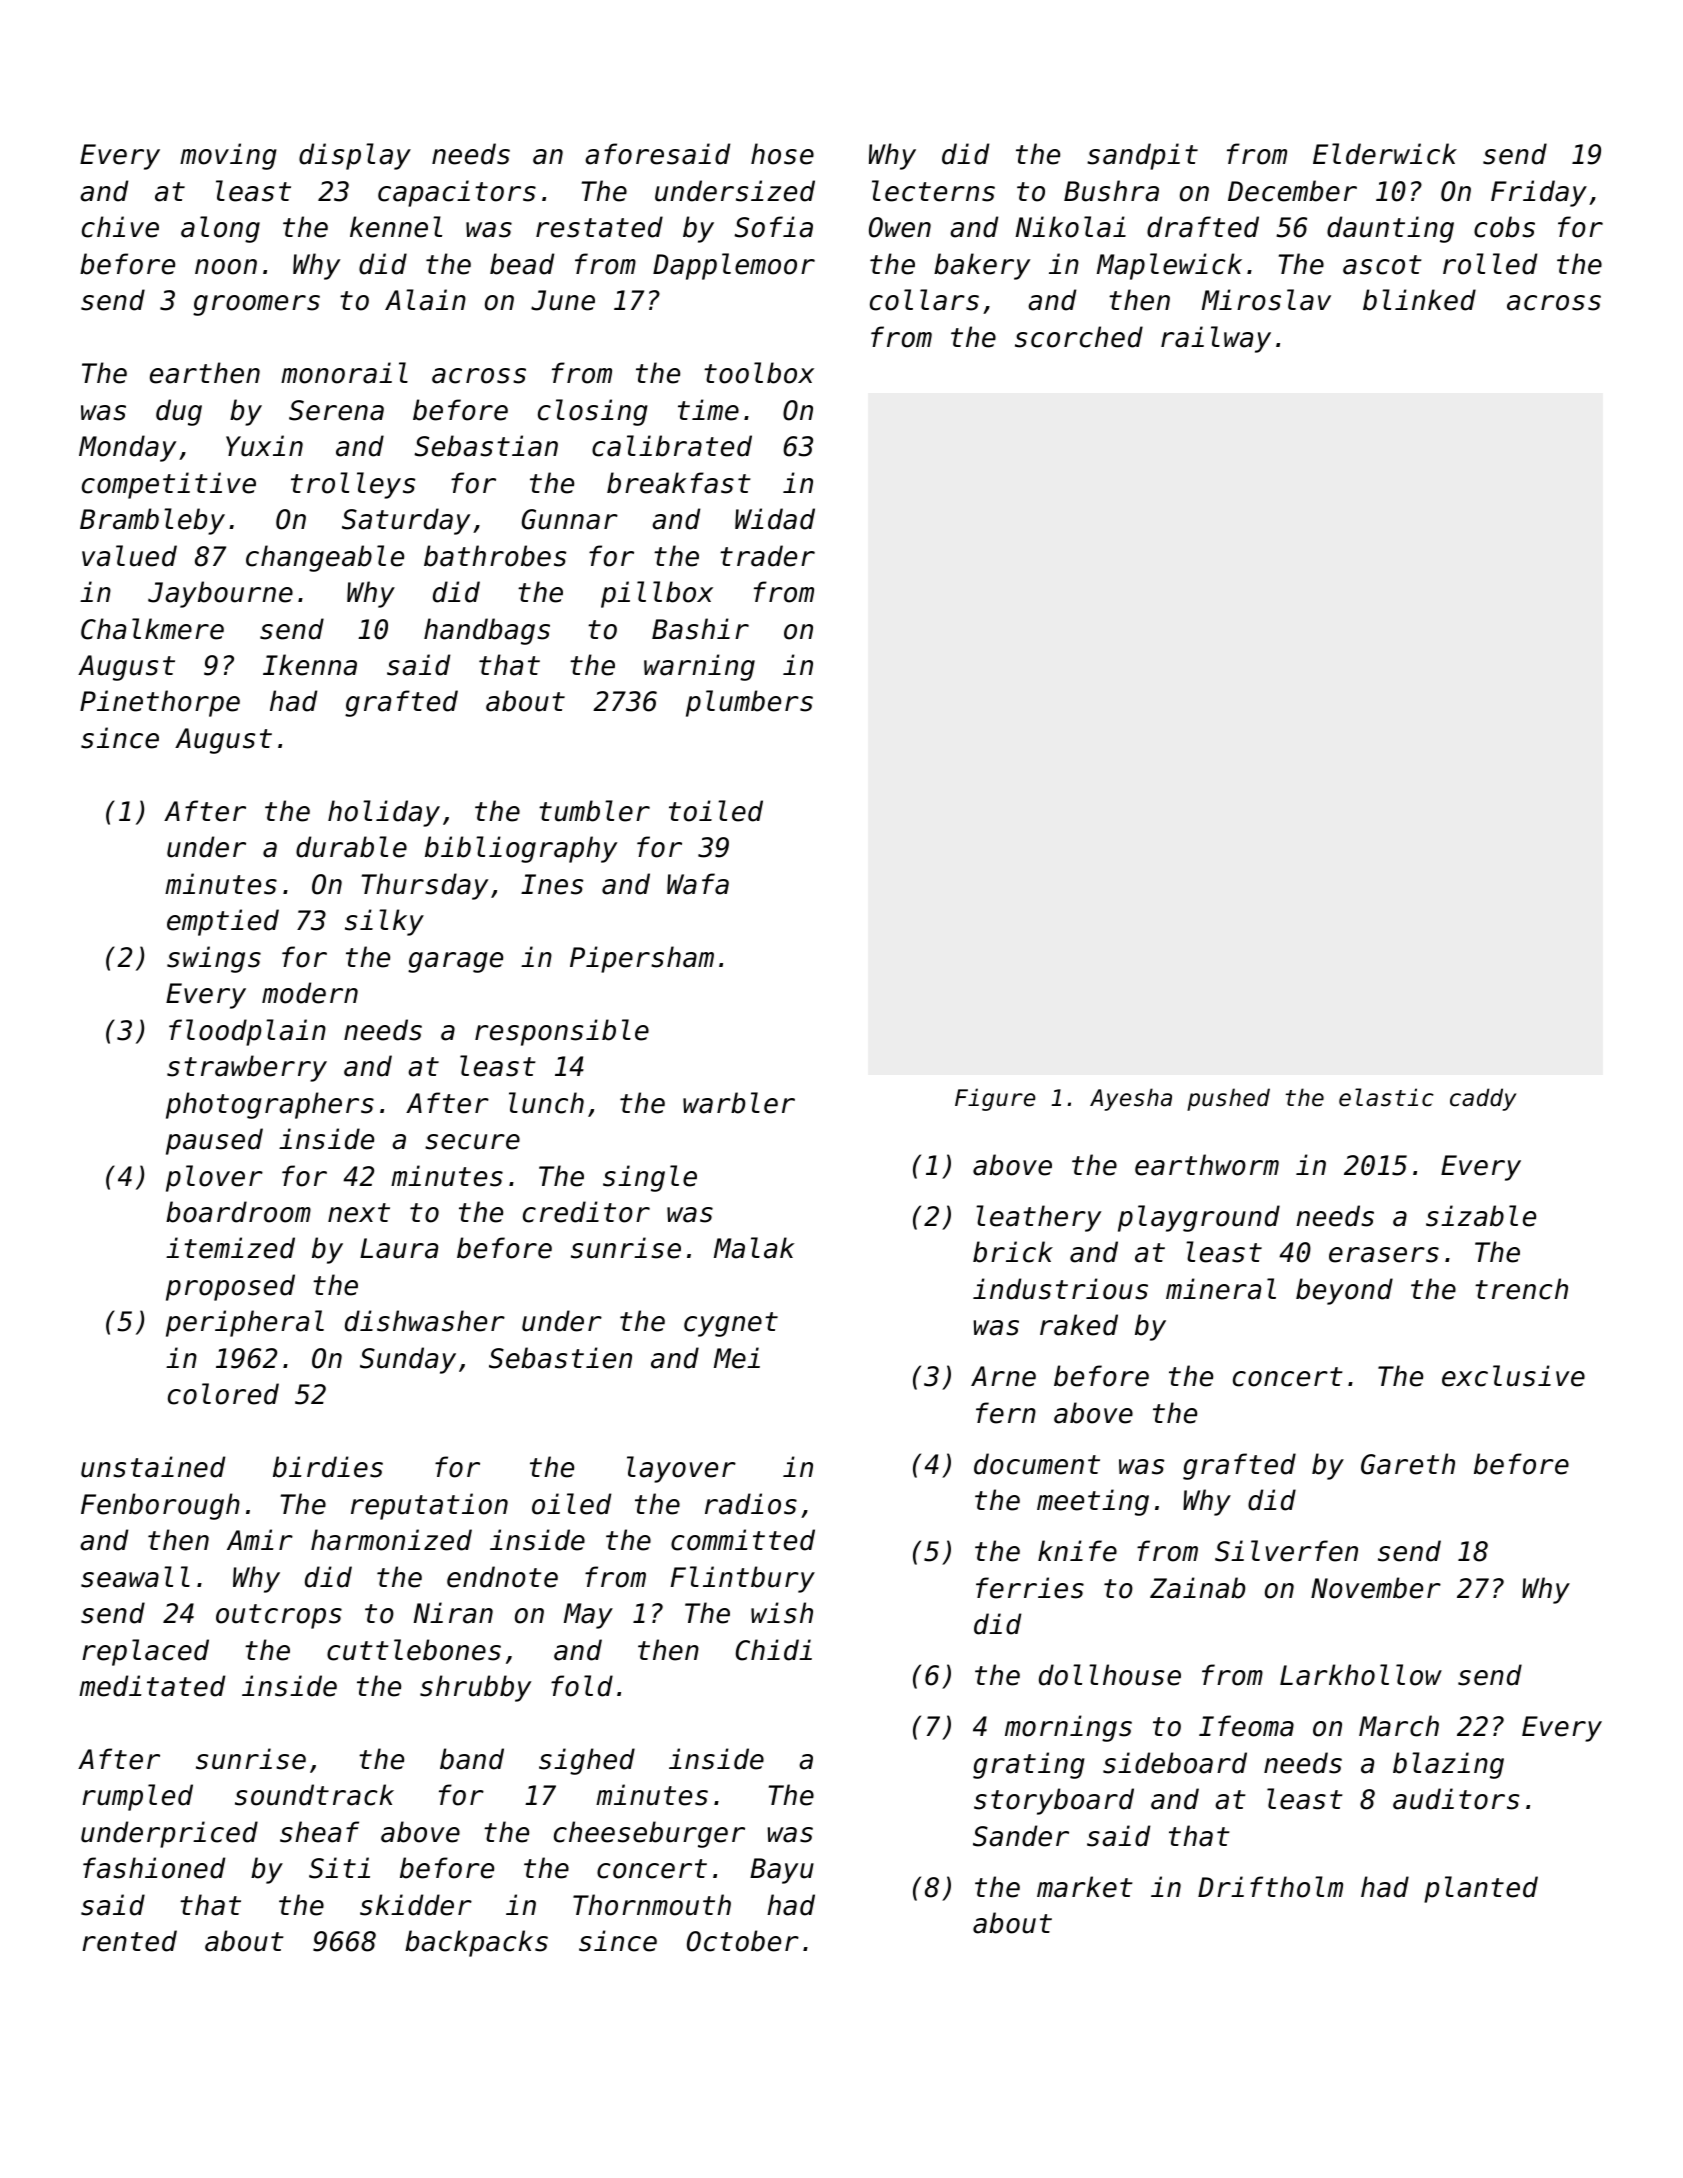  What do you see at coordinates (698, 884) in the document?
I see `Wafa` at bounding box center [698, 884].
